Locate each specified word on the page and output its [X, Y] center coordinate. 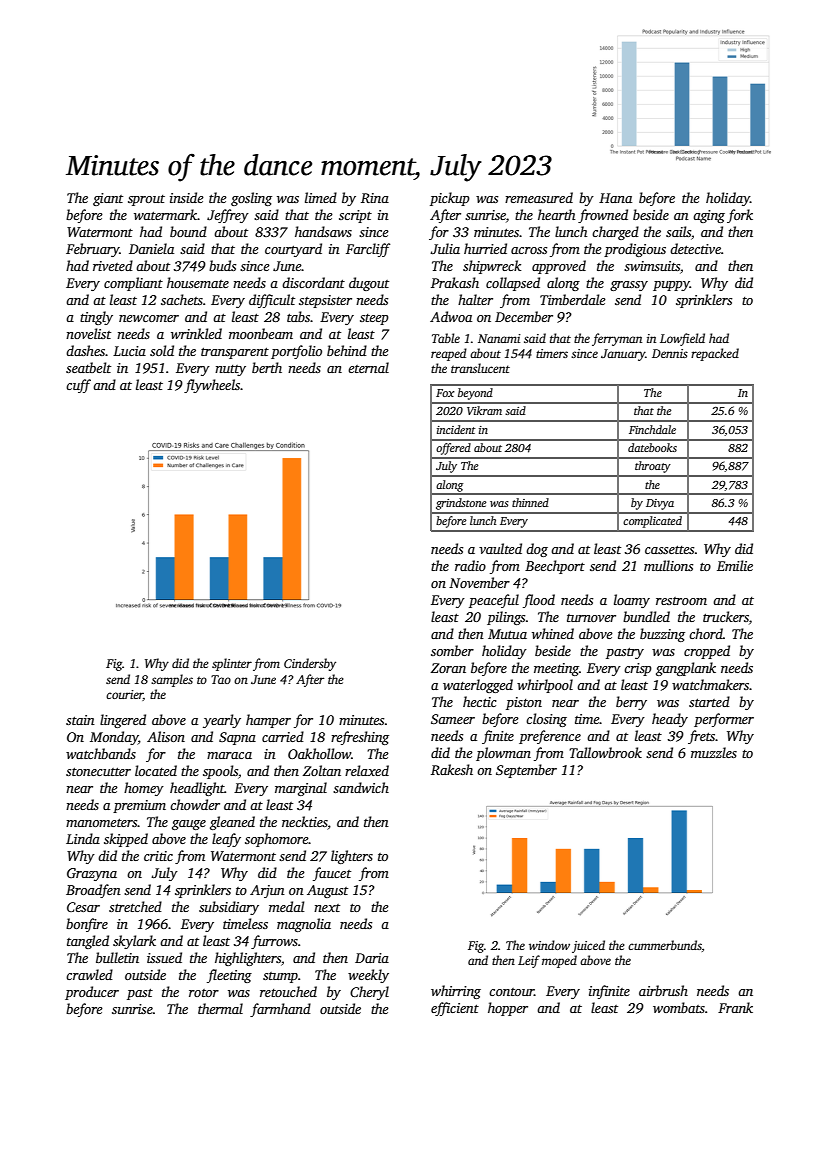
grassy [629, 286]
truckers [726, 616]
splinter [232, 664]
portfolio [296, 352]
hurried [485, 248]
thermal [220, 1008]
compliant [133, 284]
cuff [78, 386]
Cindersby [310, 664]
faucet [332, 874]
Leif [529, 961]
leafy [226, 840]
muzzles [714, 752]
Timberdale [573, 299]
